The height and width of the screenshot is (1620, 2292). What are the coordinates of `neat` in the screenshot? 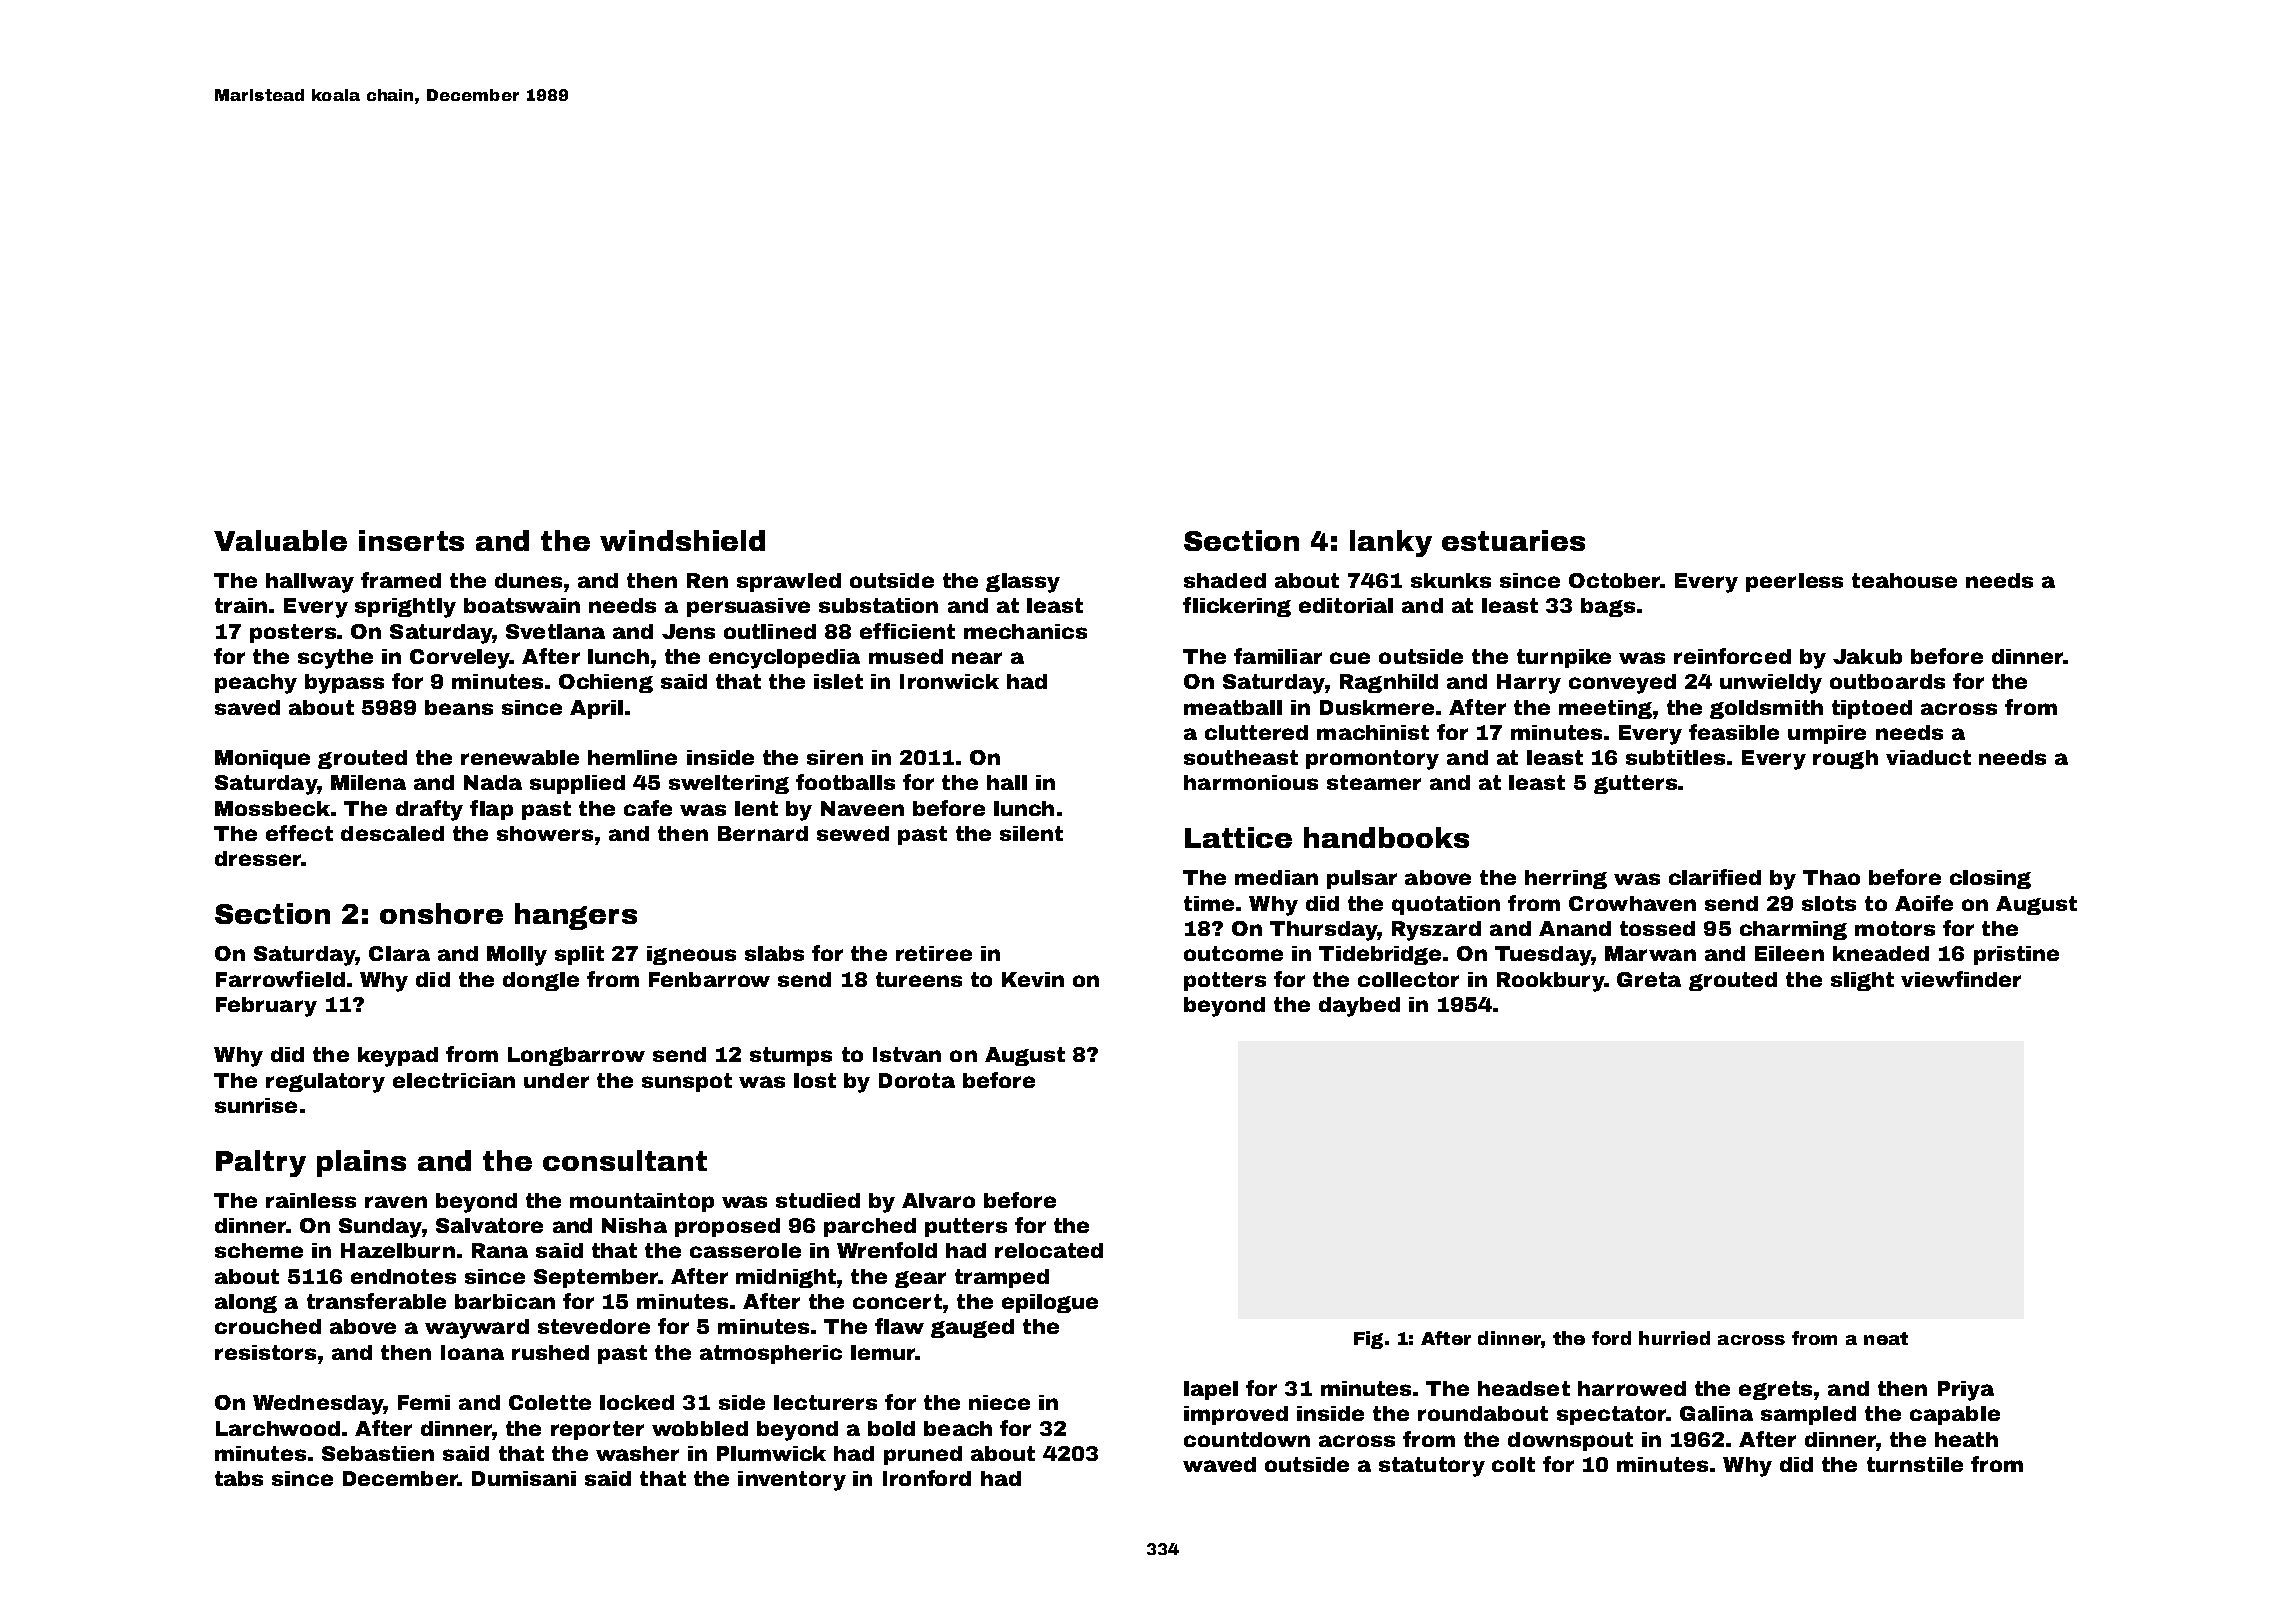 It's located at (1886, 1338).
